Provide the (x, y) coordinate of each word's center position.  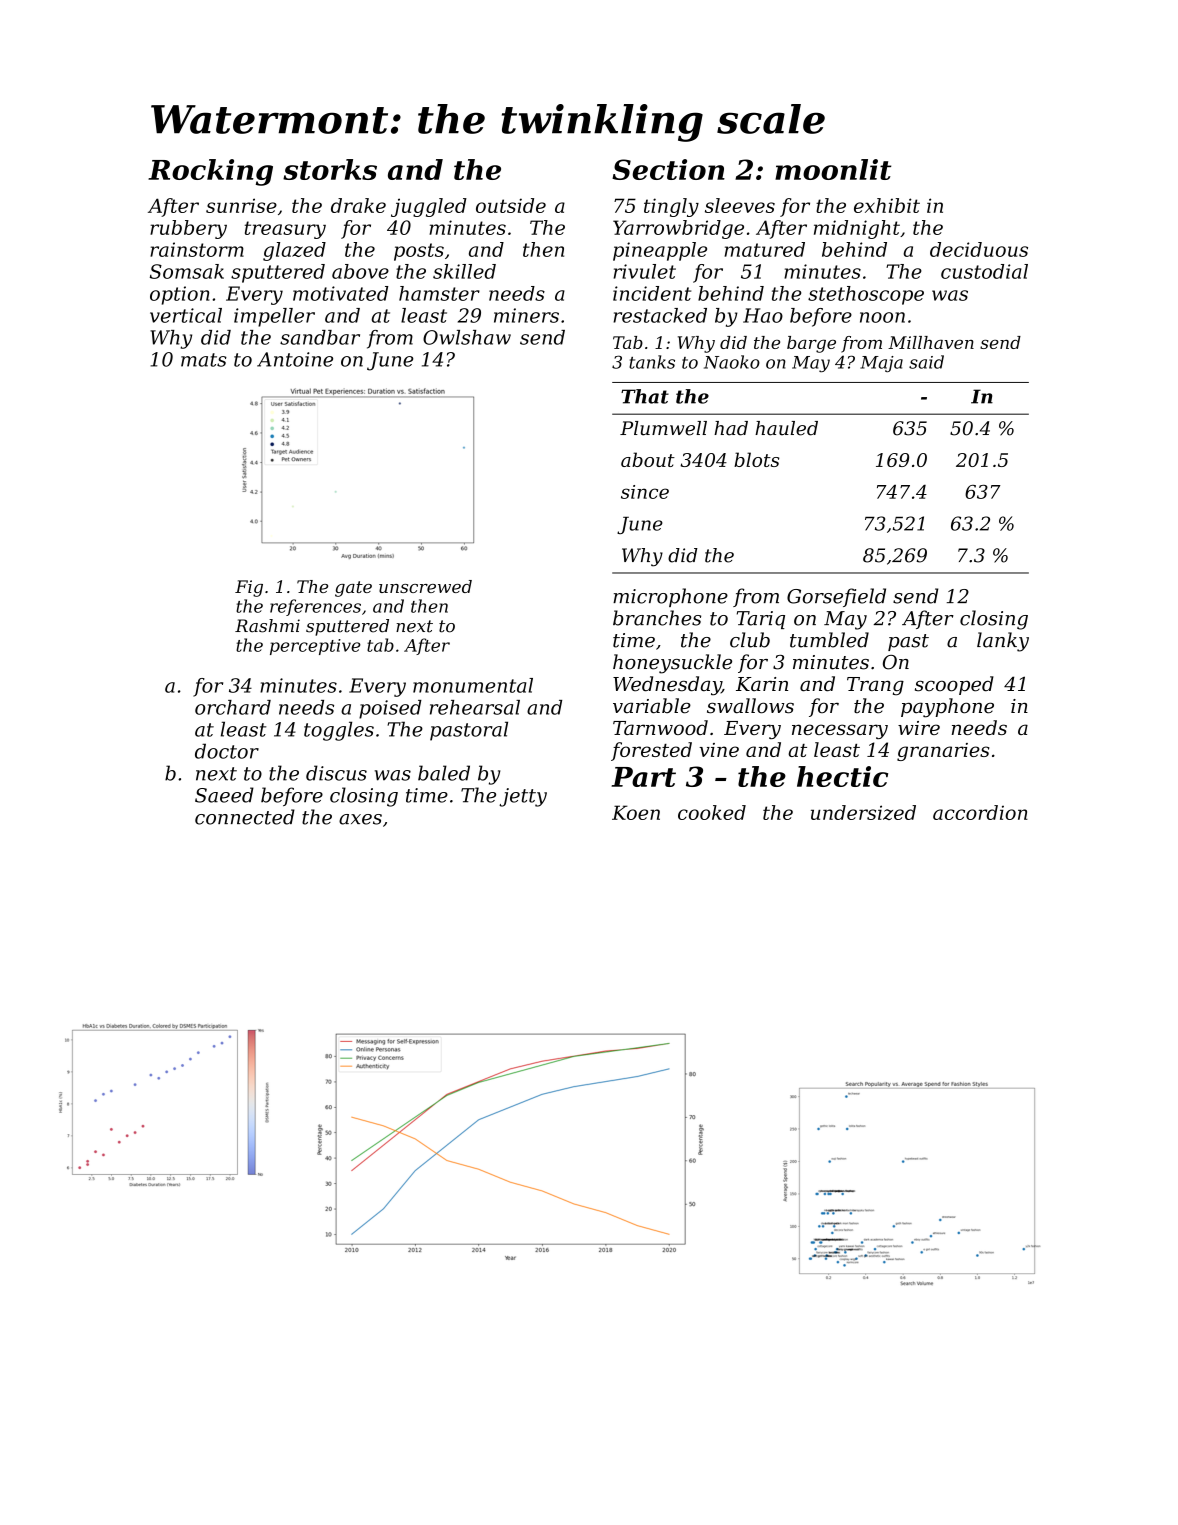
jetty (523, 797)
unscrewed (425, 586)
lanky (1003, 642)
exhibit (887, 205)
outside (511, 205)
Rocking (210, 172)
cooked (712, 812)
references (315, 607)
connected (245, 817)
